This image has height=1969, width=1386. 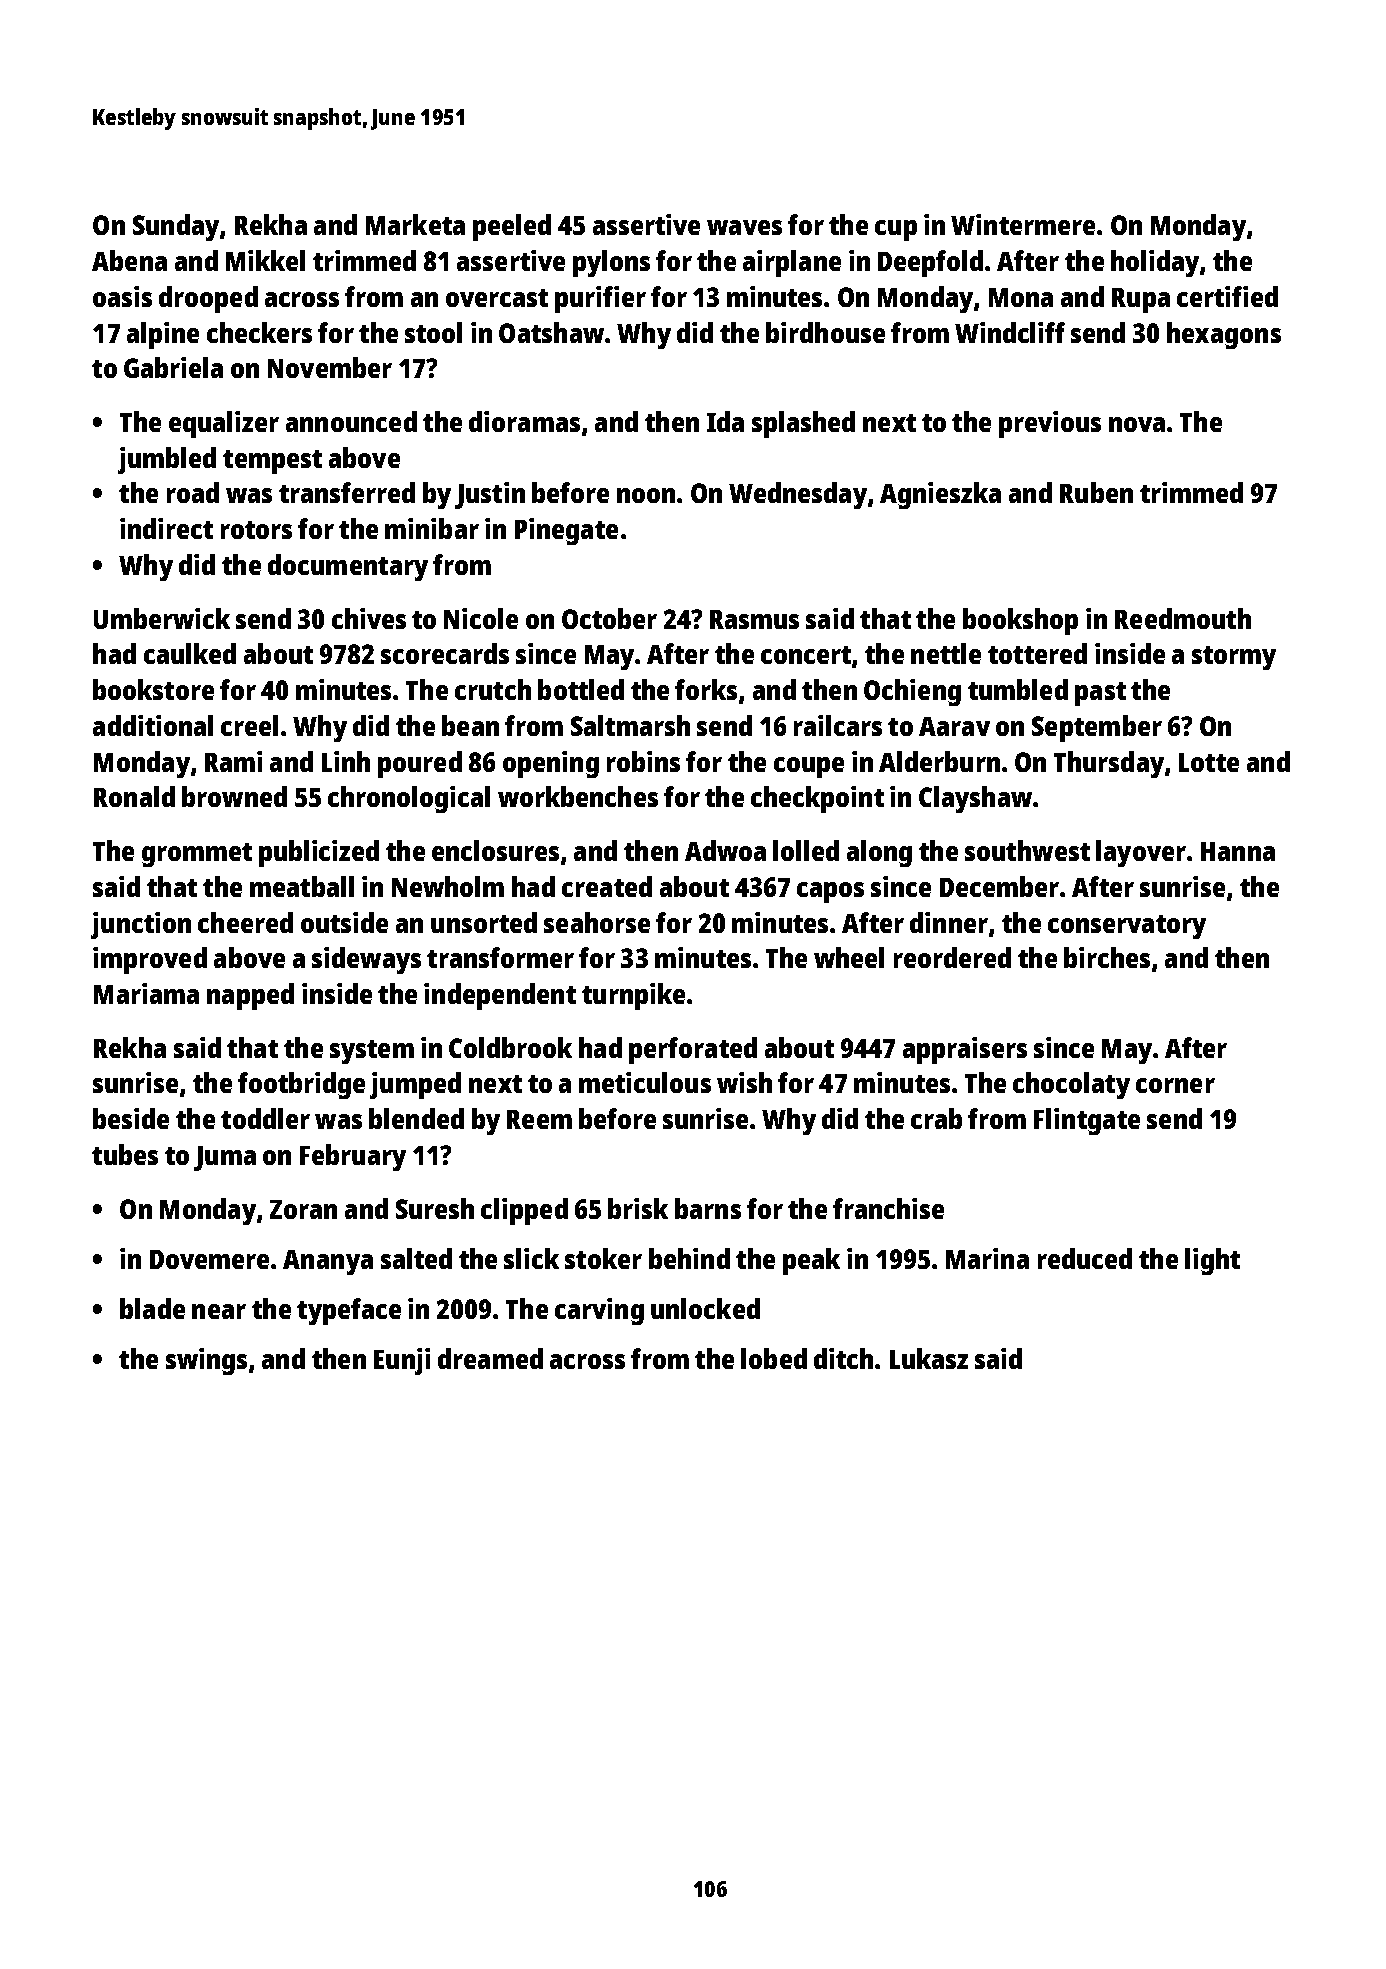 What do you see at coordinates (176, 227) in the image?
I see `Sunday` at bounding box center [176, 227].
